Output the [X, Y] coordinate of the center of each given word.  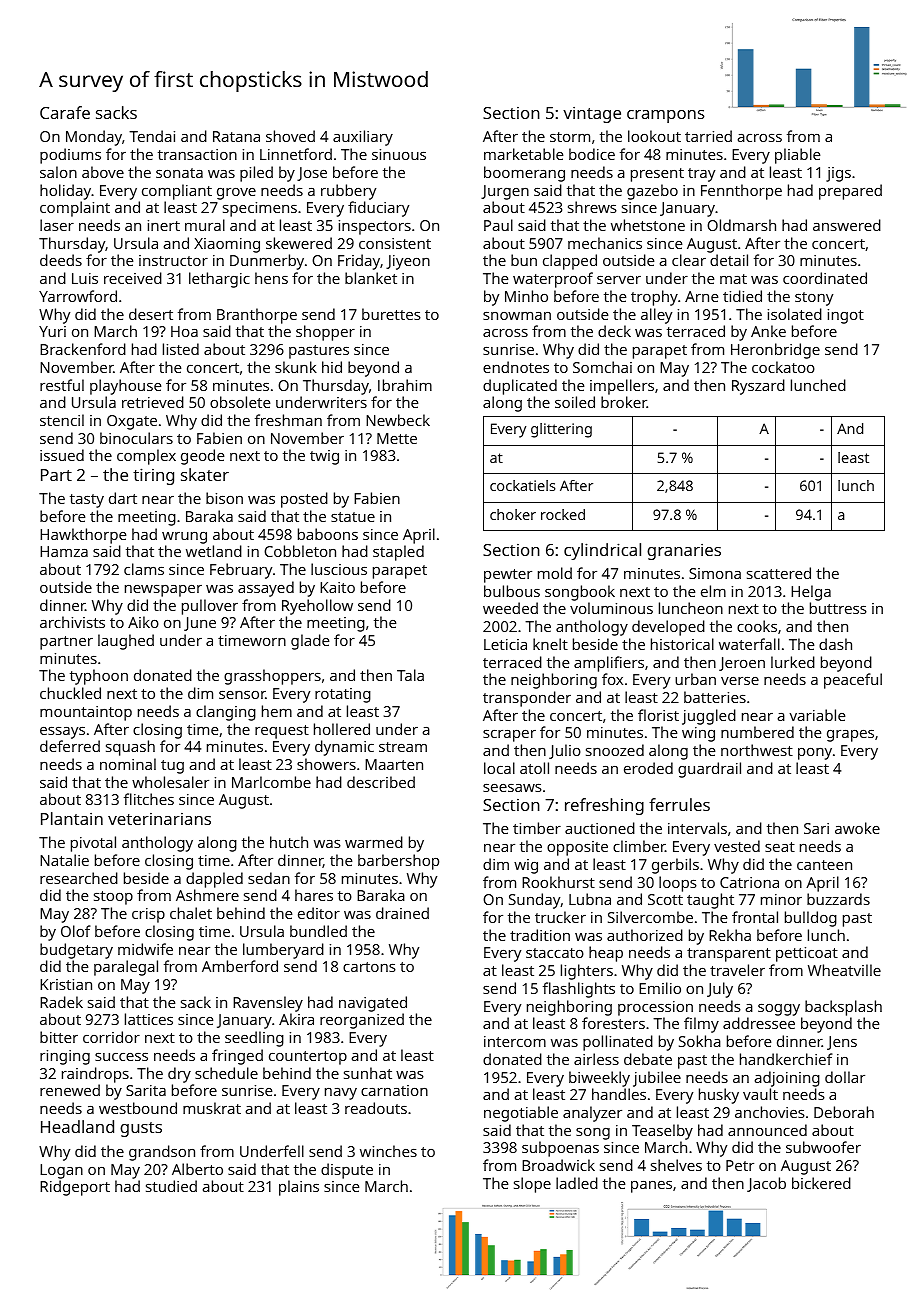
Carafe [65, 112]
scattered [779, 573]
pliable [797, 156]
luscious [339, 569]
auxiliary [363, 138]
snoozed [615, 750]
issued [62, 455]
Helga [811, 593]
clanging [226, 713]
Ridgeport [75, 1188]
